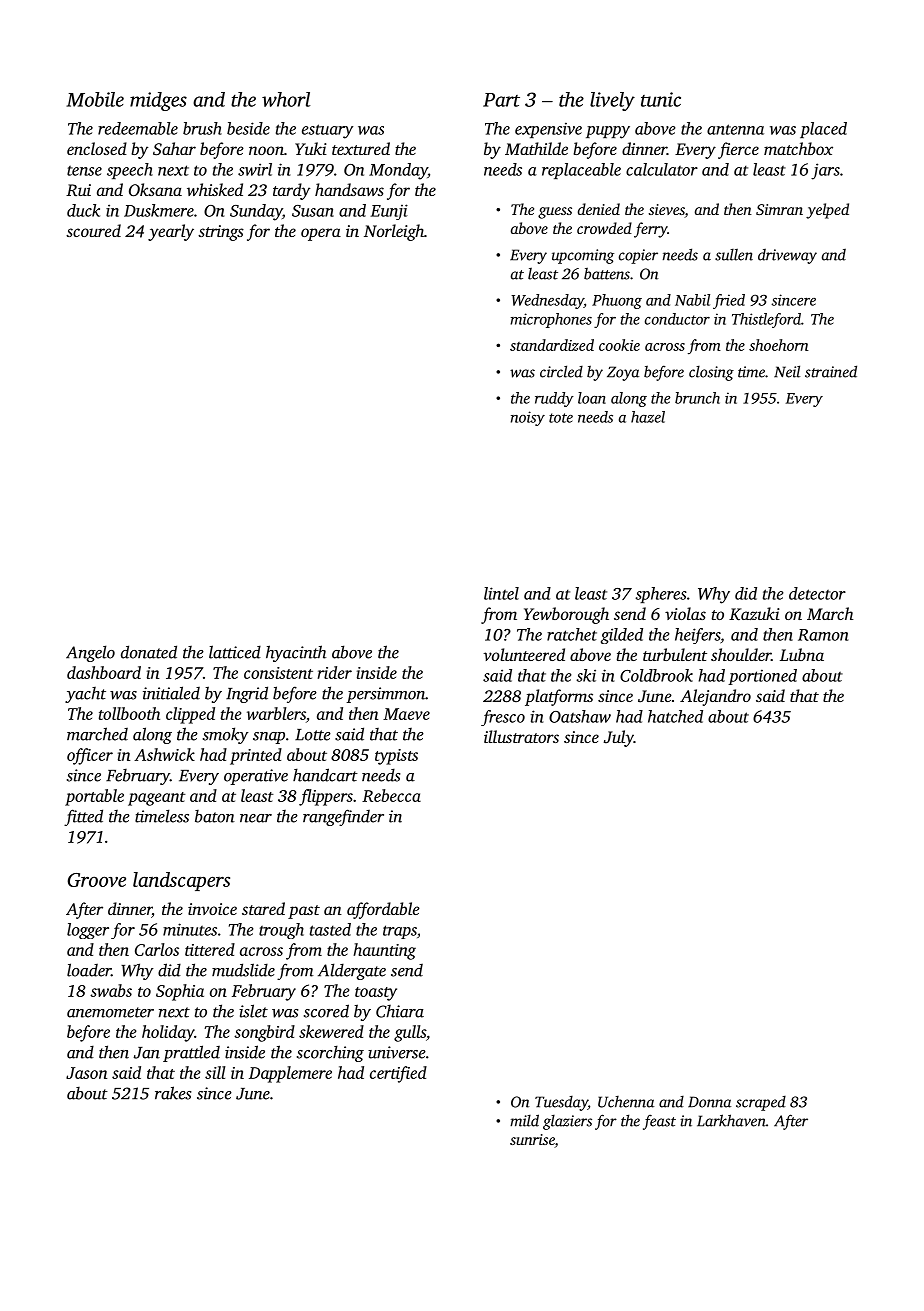 The width and height of the image is (924, 1311). I want to click on platforms, so click(559, 697).
